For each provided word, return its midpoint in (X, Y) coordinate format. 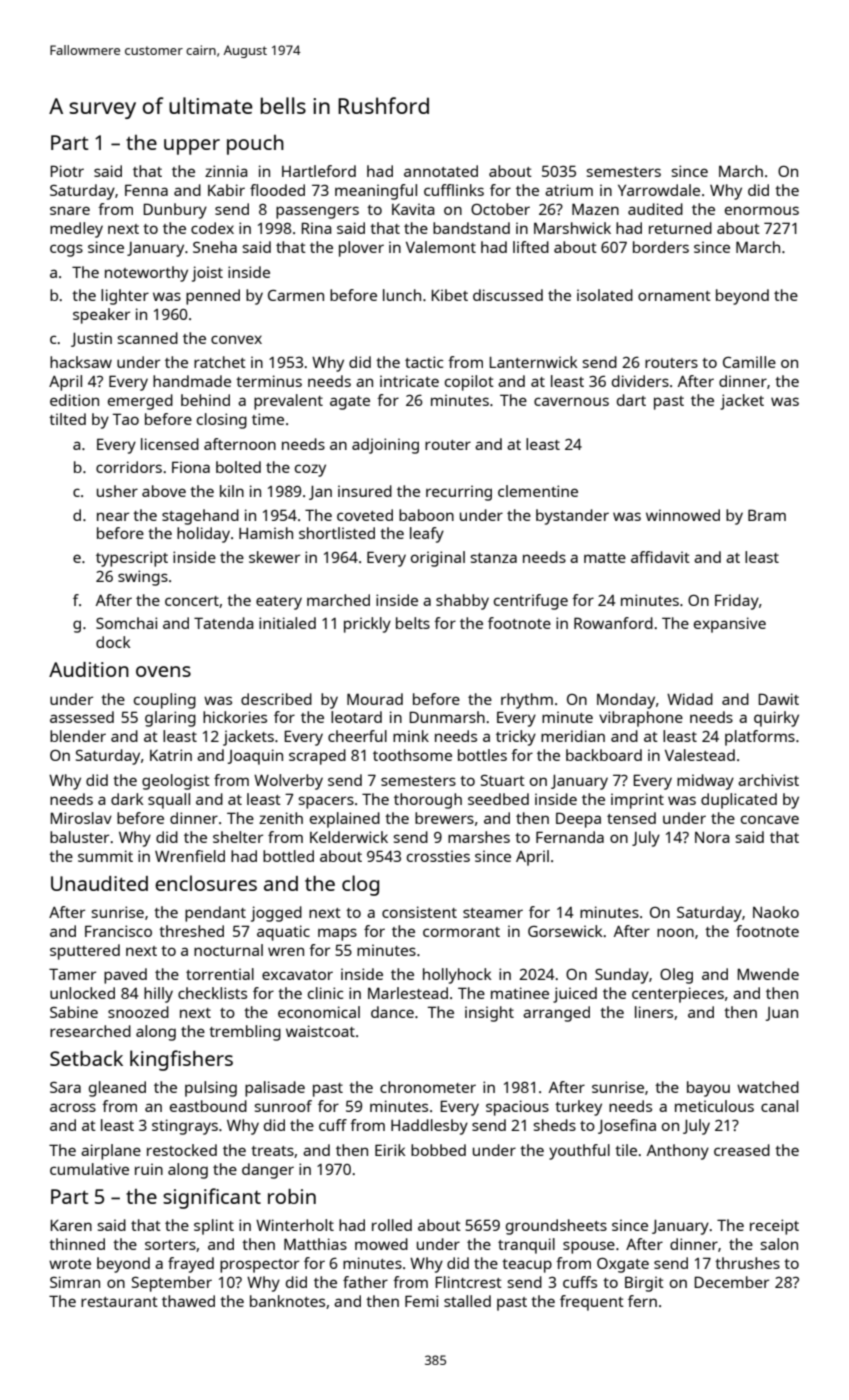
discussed (508, 295)
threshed (191, 931)
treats (272, 1151)
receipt (774, 1227)
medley (76, 230)
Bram (767, 515)
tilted (67, 419)
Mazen (595, 209)
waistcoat (320, 1031)
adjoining (385, 446)
